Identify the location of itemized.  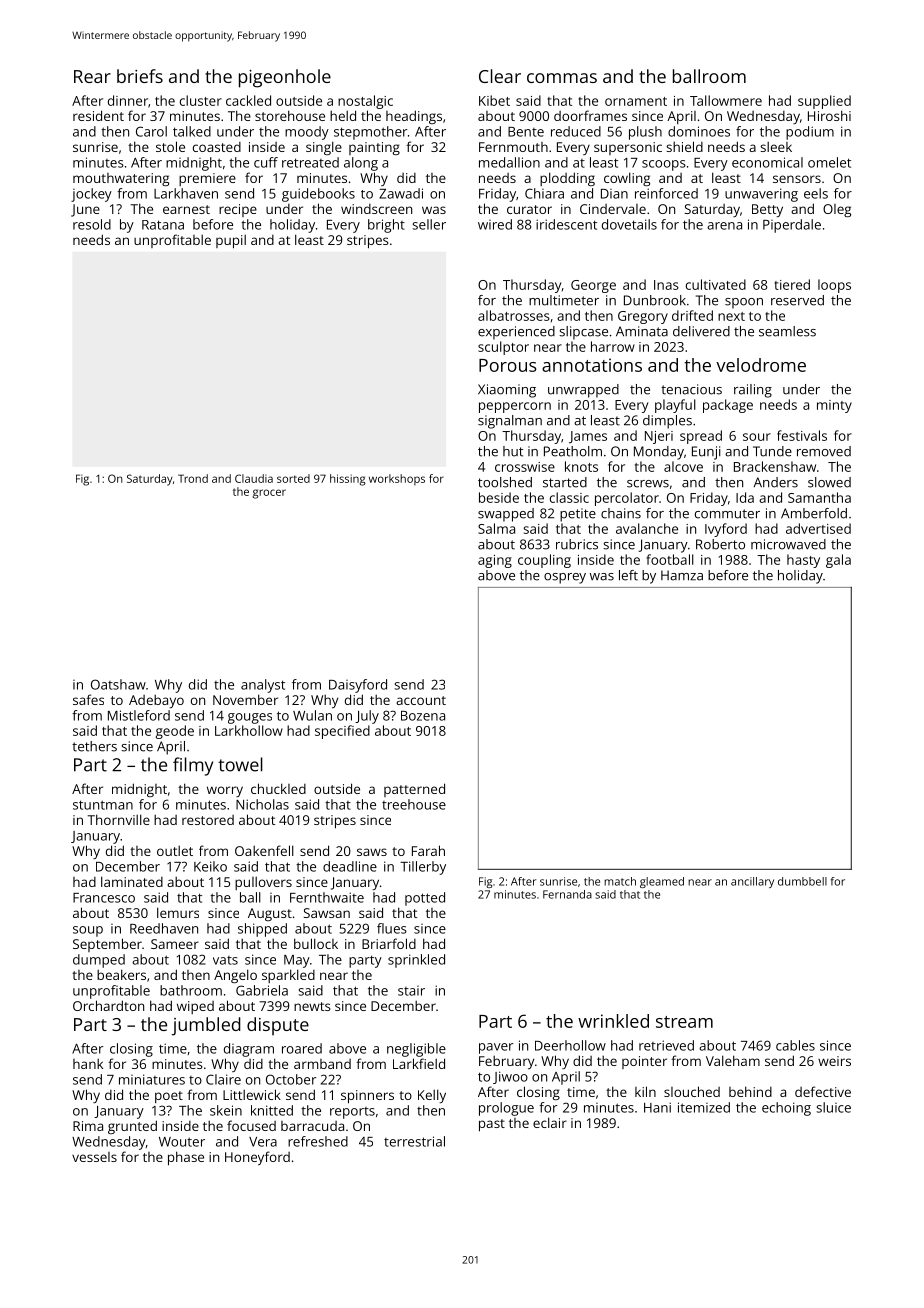
(704, 1107).
